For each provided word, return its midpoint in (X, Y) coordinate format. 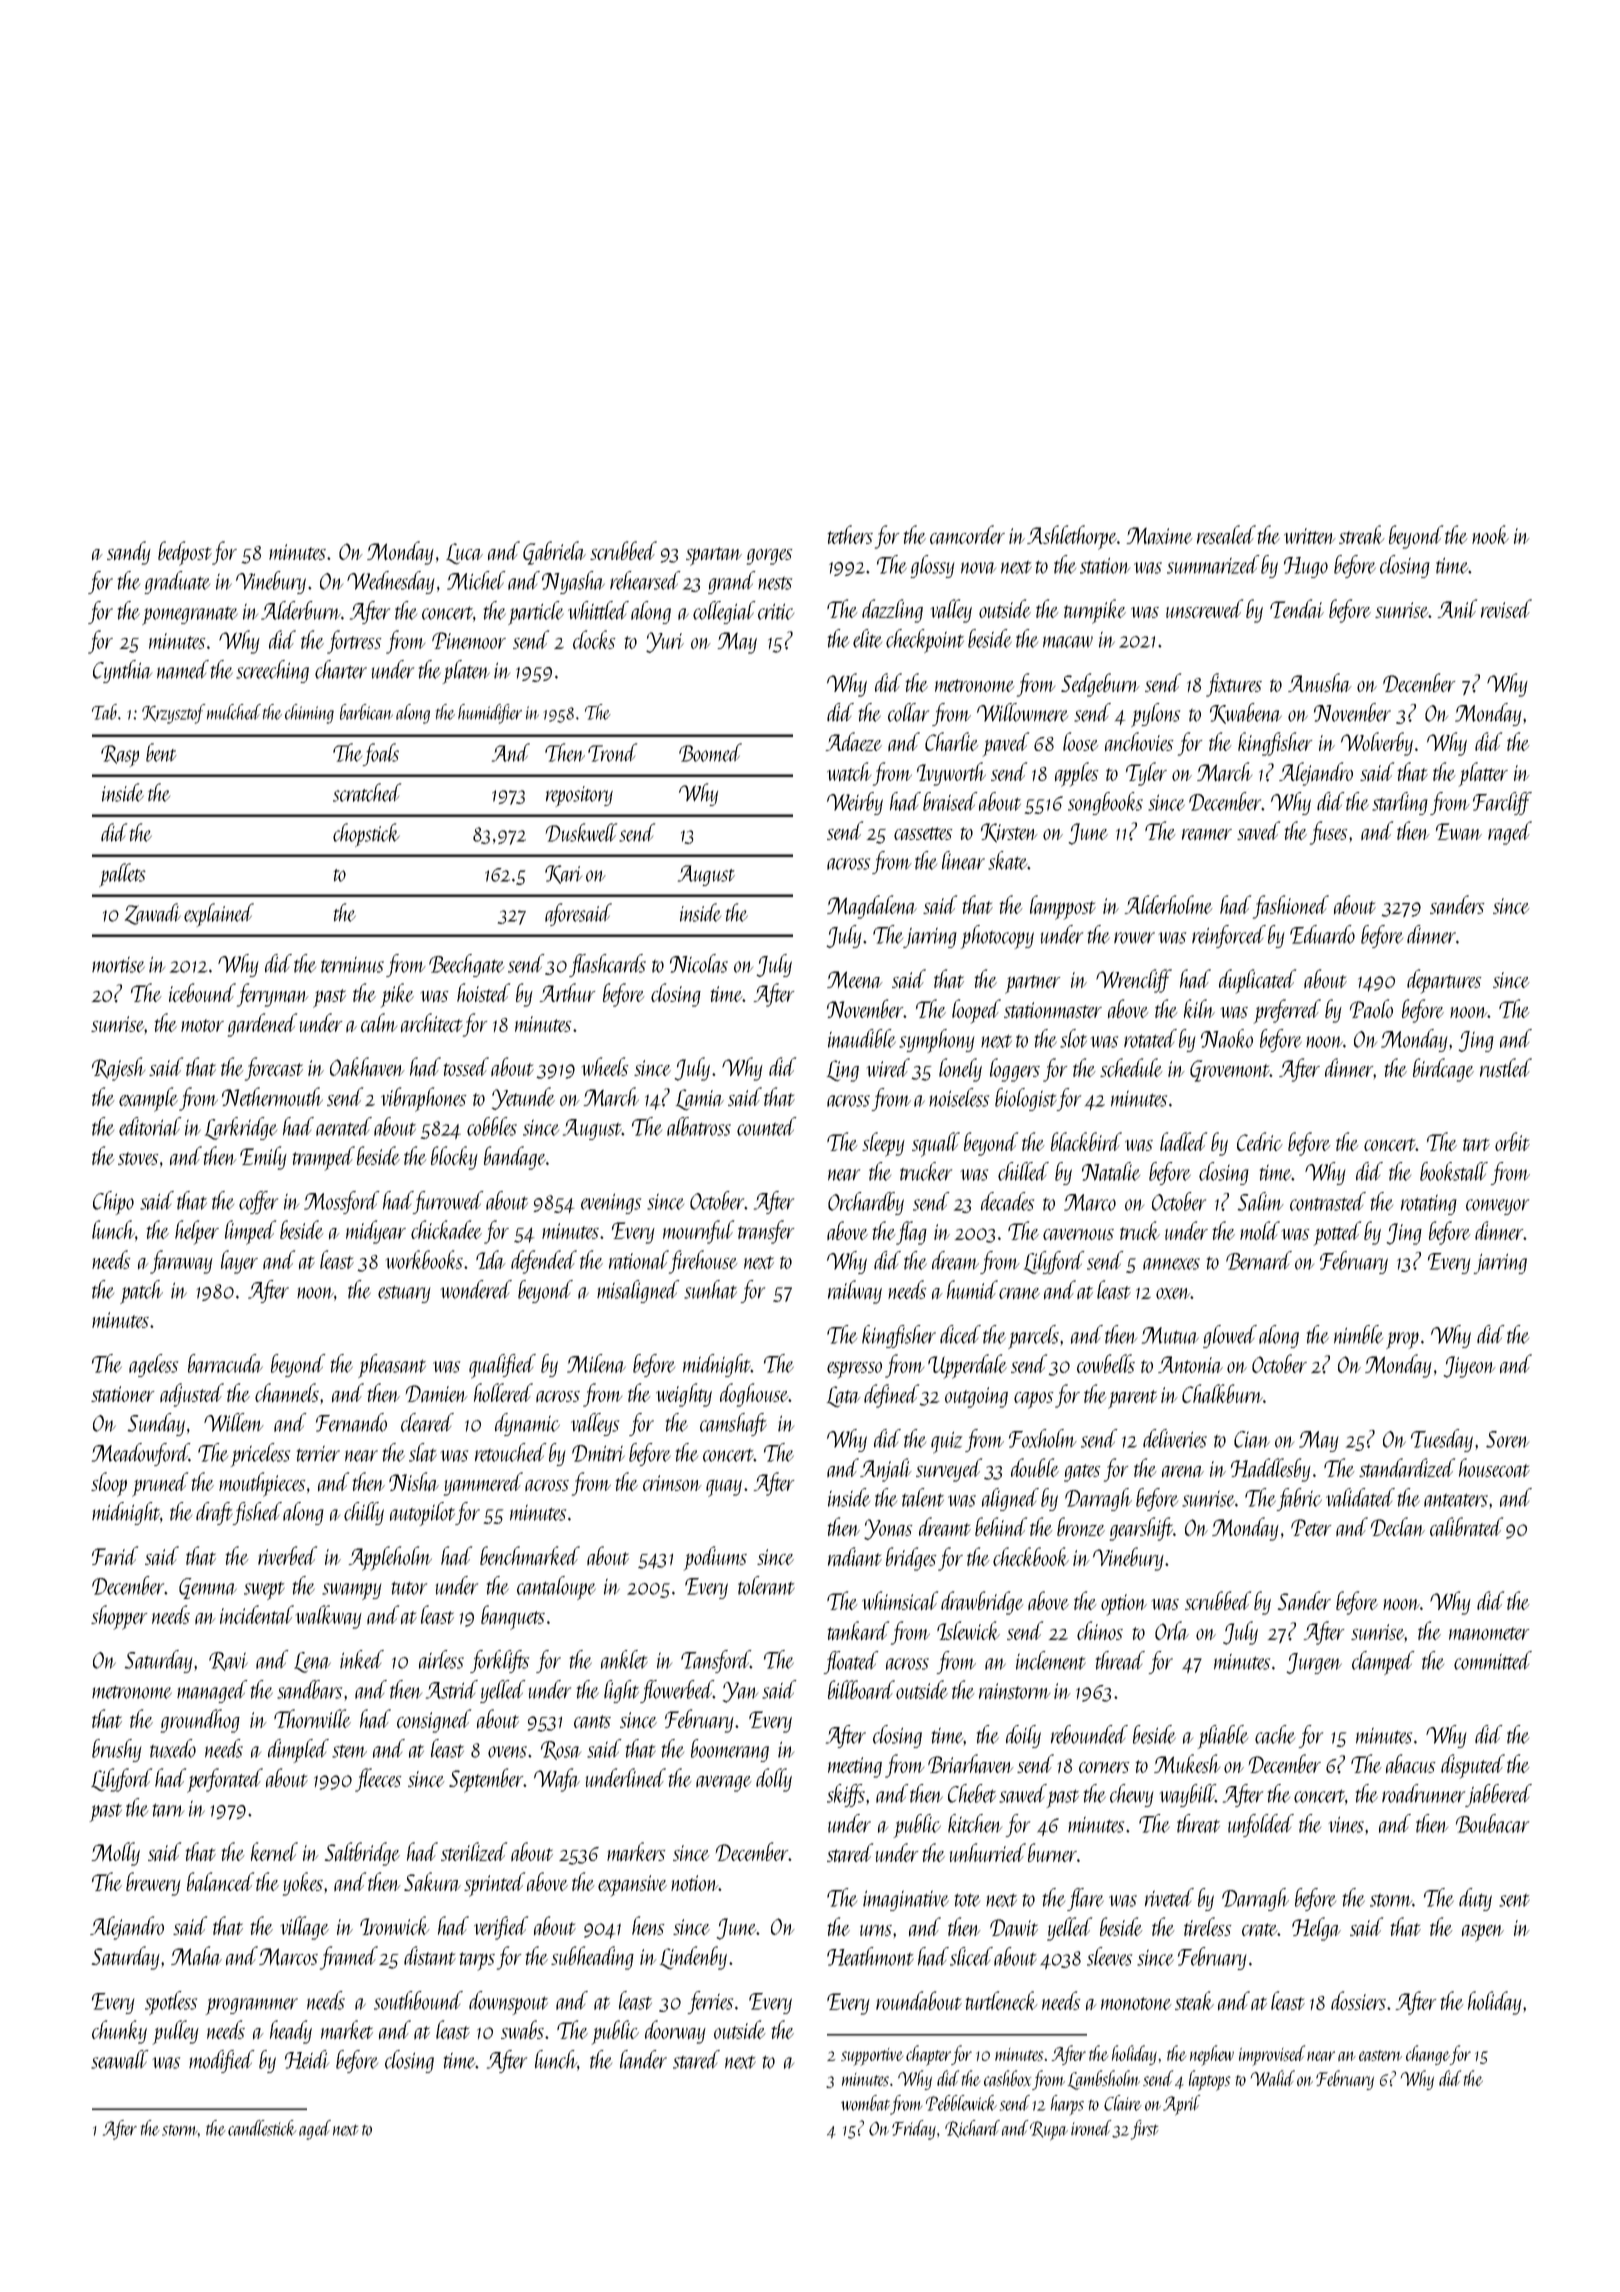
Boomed (710, 752)
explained (219, 915)
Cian (1252, 1439)
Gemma (208, 1588)
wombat (865, 2103)
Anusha (1320, 682)
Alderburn (301, 610)
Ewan (1459, 831)
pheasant (392, 1366)
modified (221, 2061)
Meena (855, 979)
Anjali (886, 1470)
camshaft (733, 1424)
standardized (1407, 1467)
